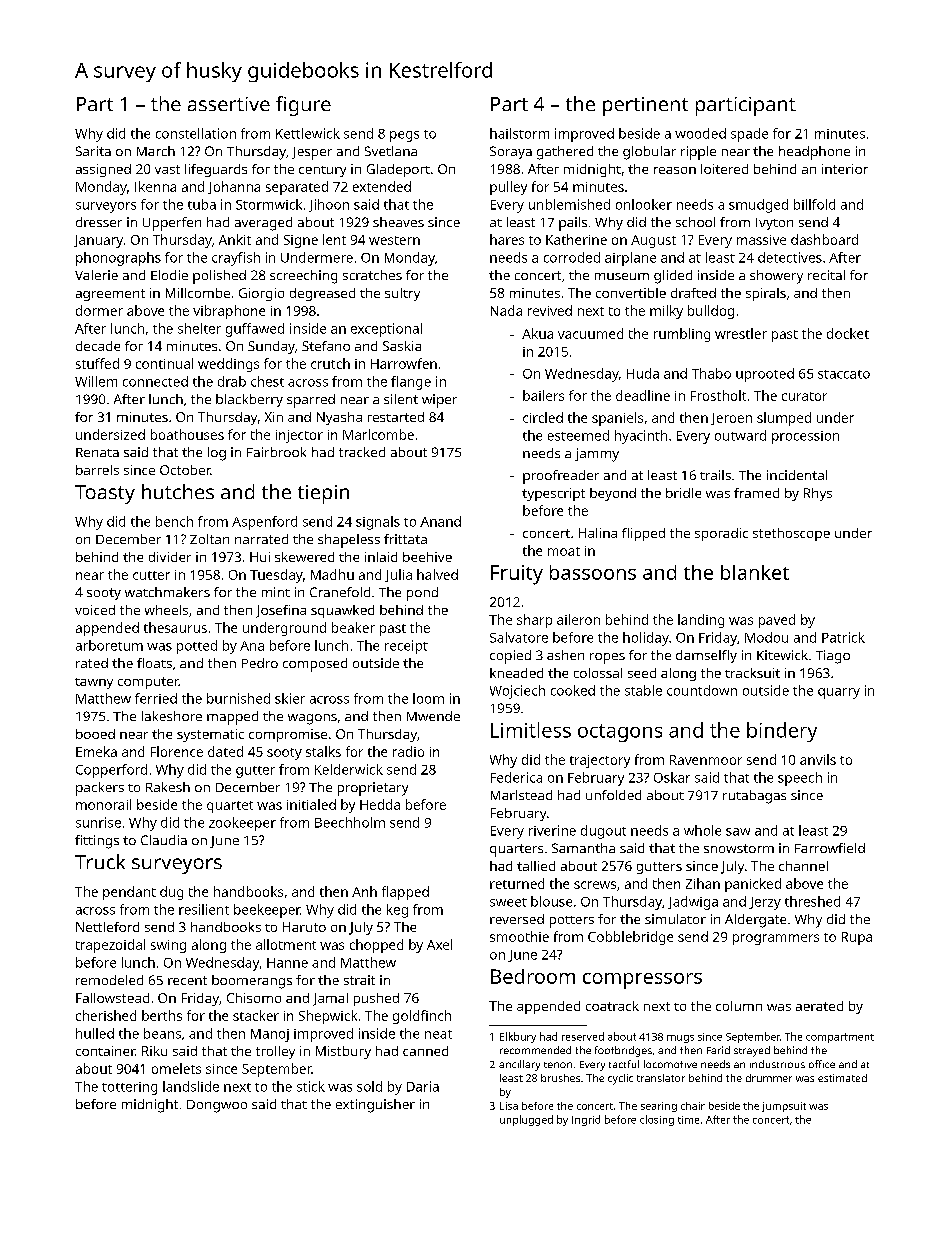  I want to click on bridle, so click(683, 493).
